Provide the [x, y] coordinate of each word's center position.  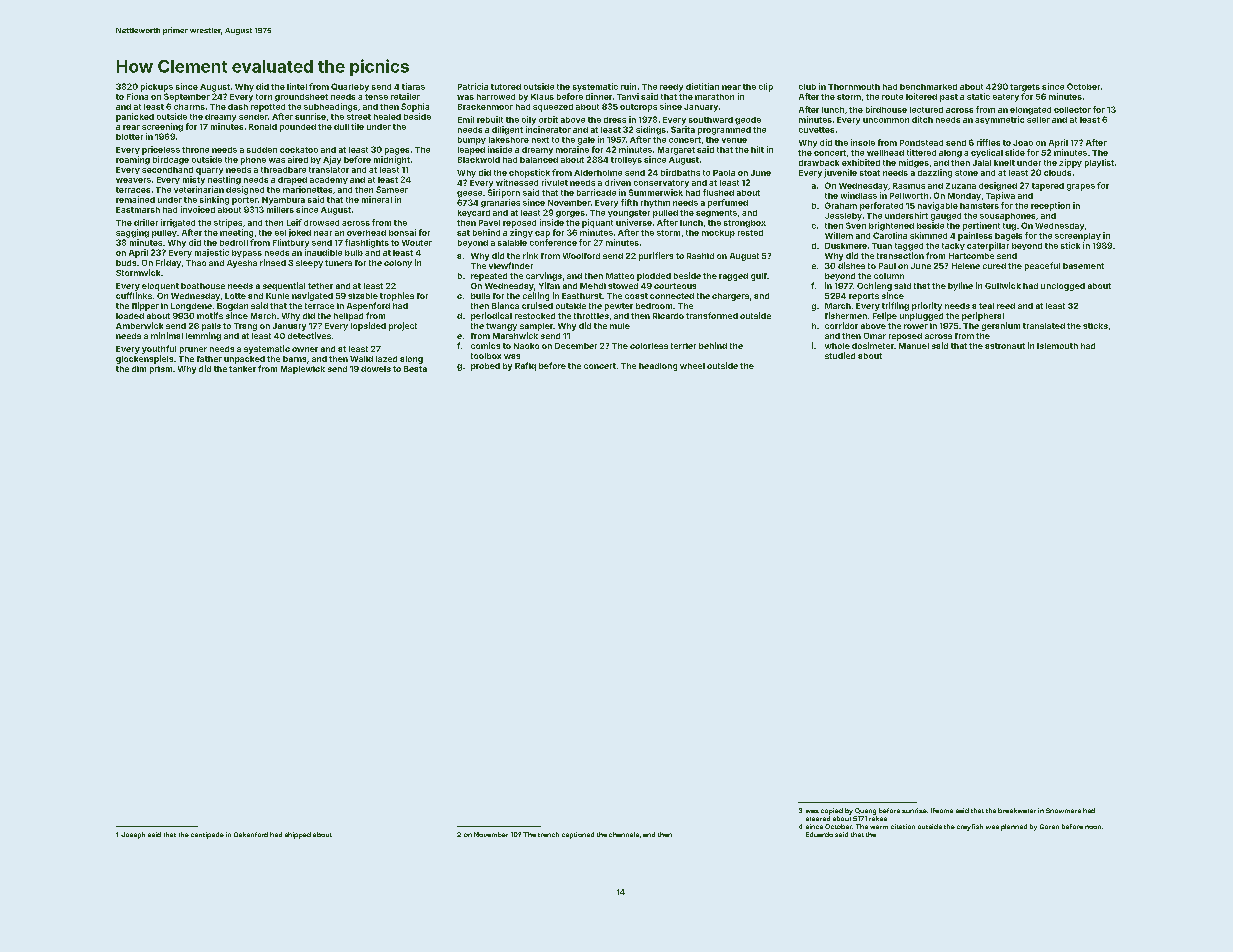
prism [161, 370]
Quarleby [350, 87]
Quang [865, 811]
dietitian [702, 86]
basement [1083, 266]
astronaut [1005, 346]
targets [1025, 88]
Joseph [133, 835]
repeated [489, 277]
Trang [245, 327]
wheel [692, 366]
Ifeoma [942, 810]
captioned [578, 835]
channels [624, 834]
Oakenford [251, 834]
